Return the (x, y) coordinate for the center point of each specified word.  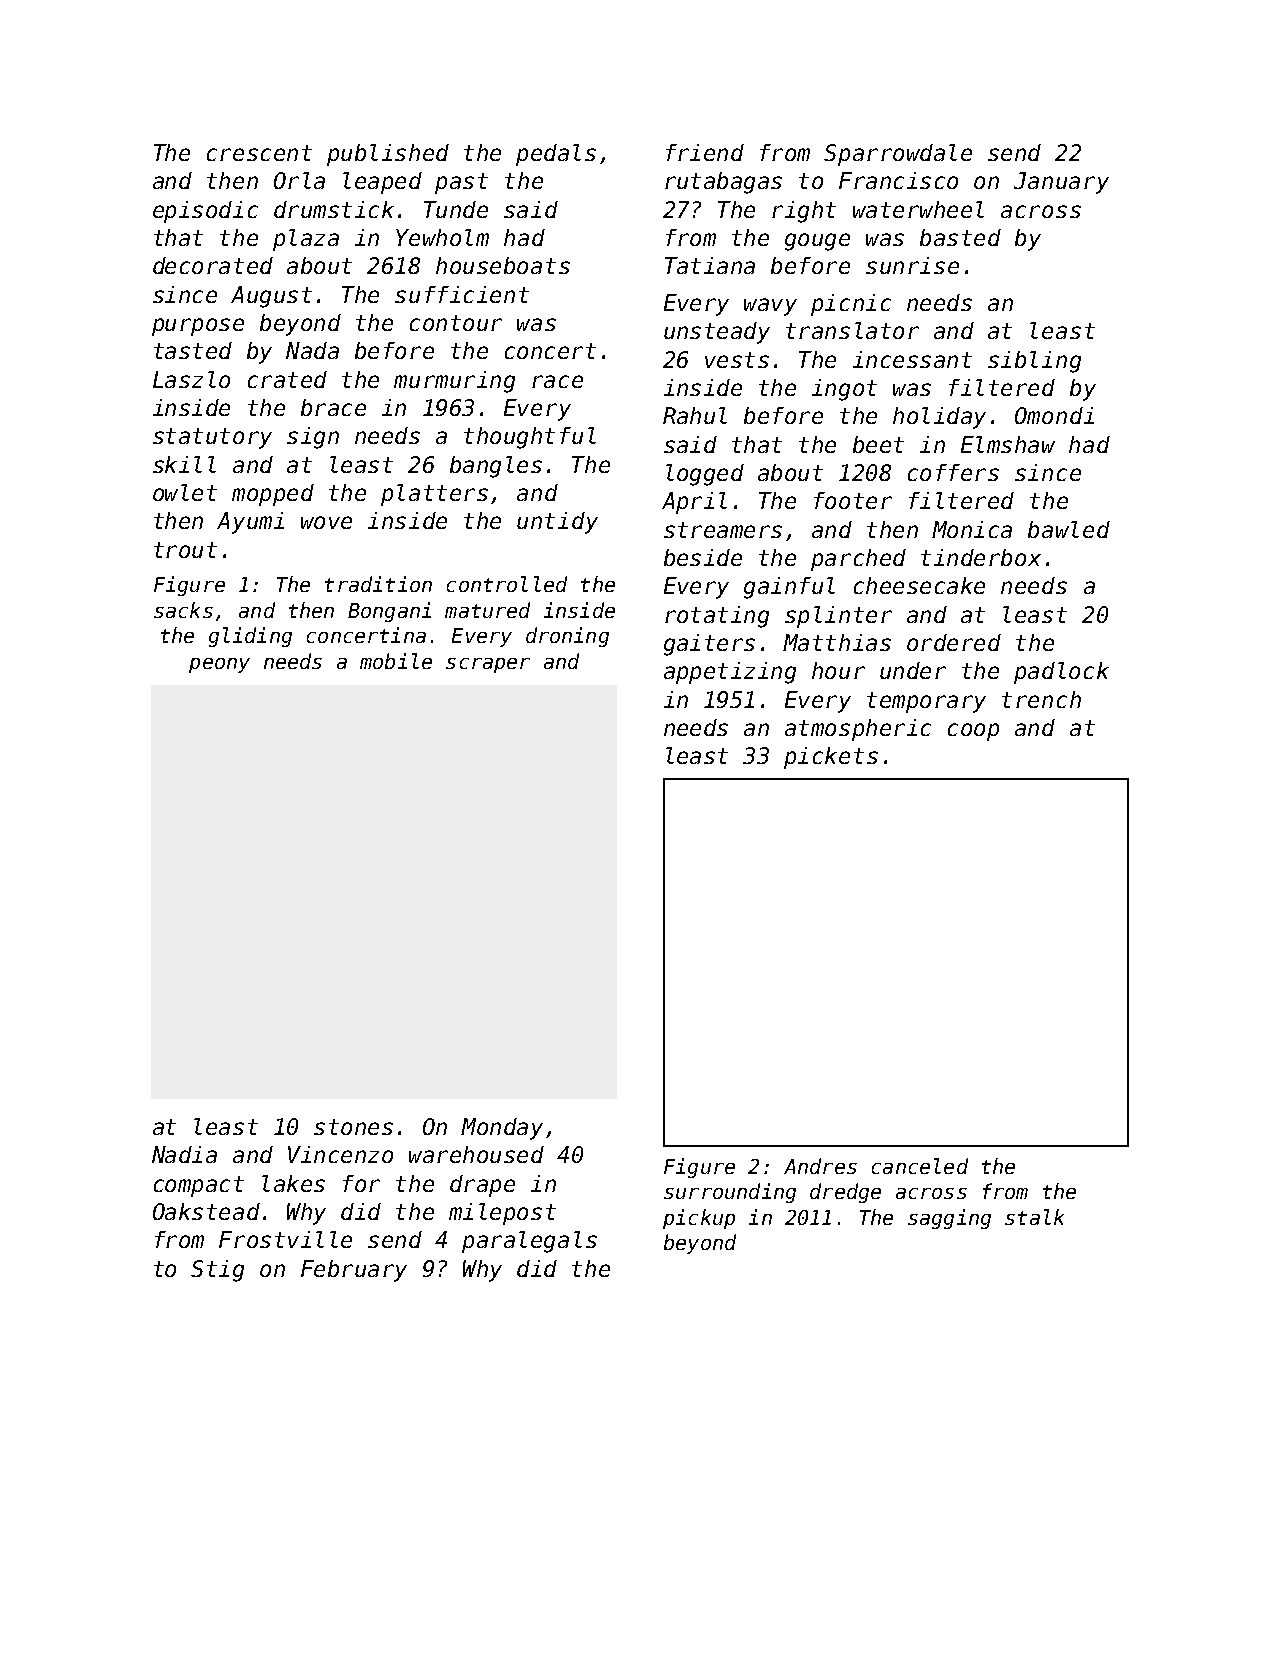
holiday (939, 418)
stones (353, 1127)
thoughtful (530, 438)
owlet (185, 492)
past (461, 183)
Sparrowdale (898, 155)
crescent (259, 153)
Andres (820, 1166)
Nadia (184, 1154)
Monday (502, 1129)
